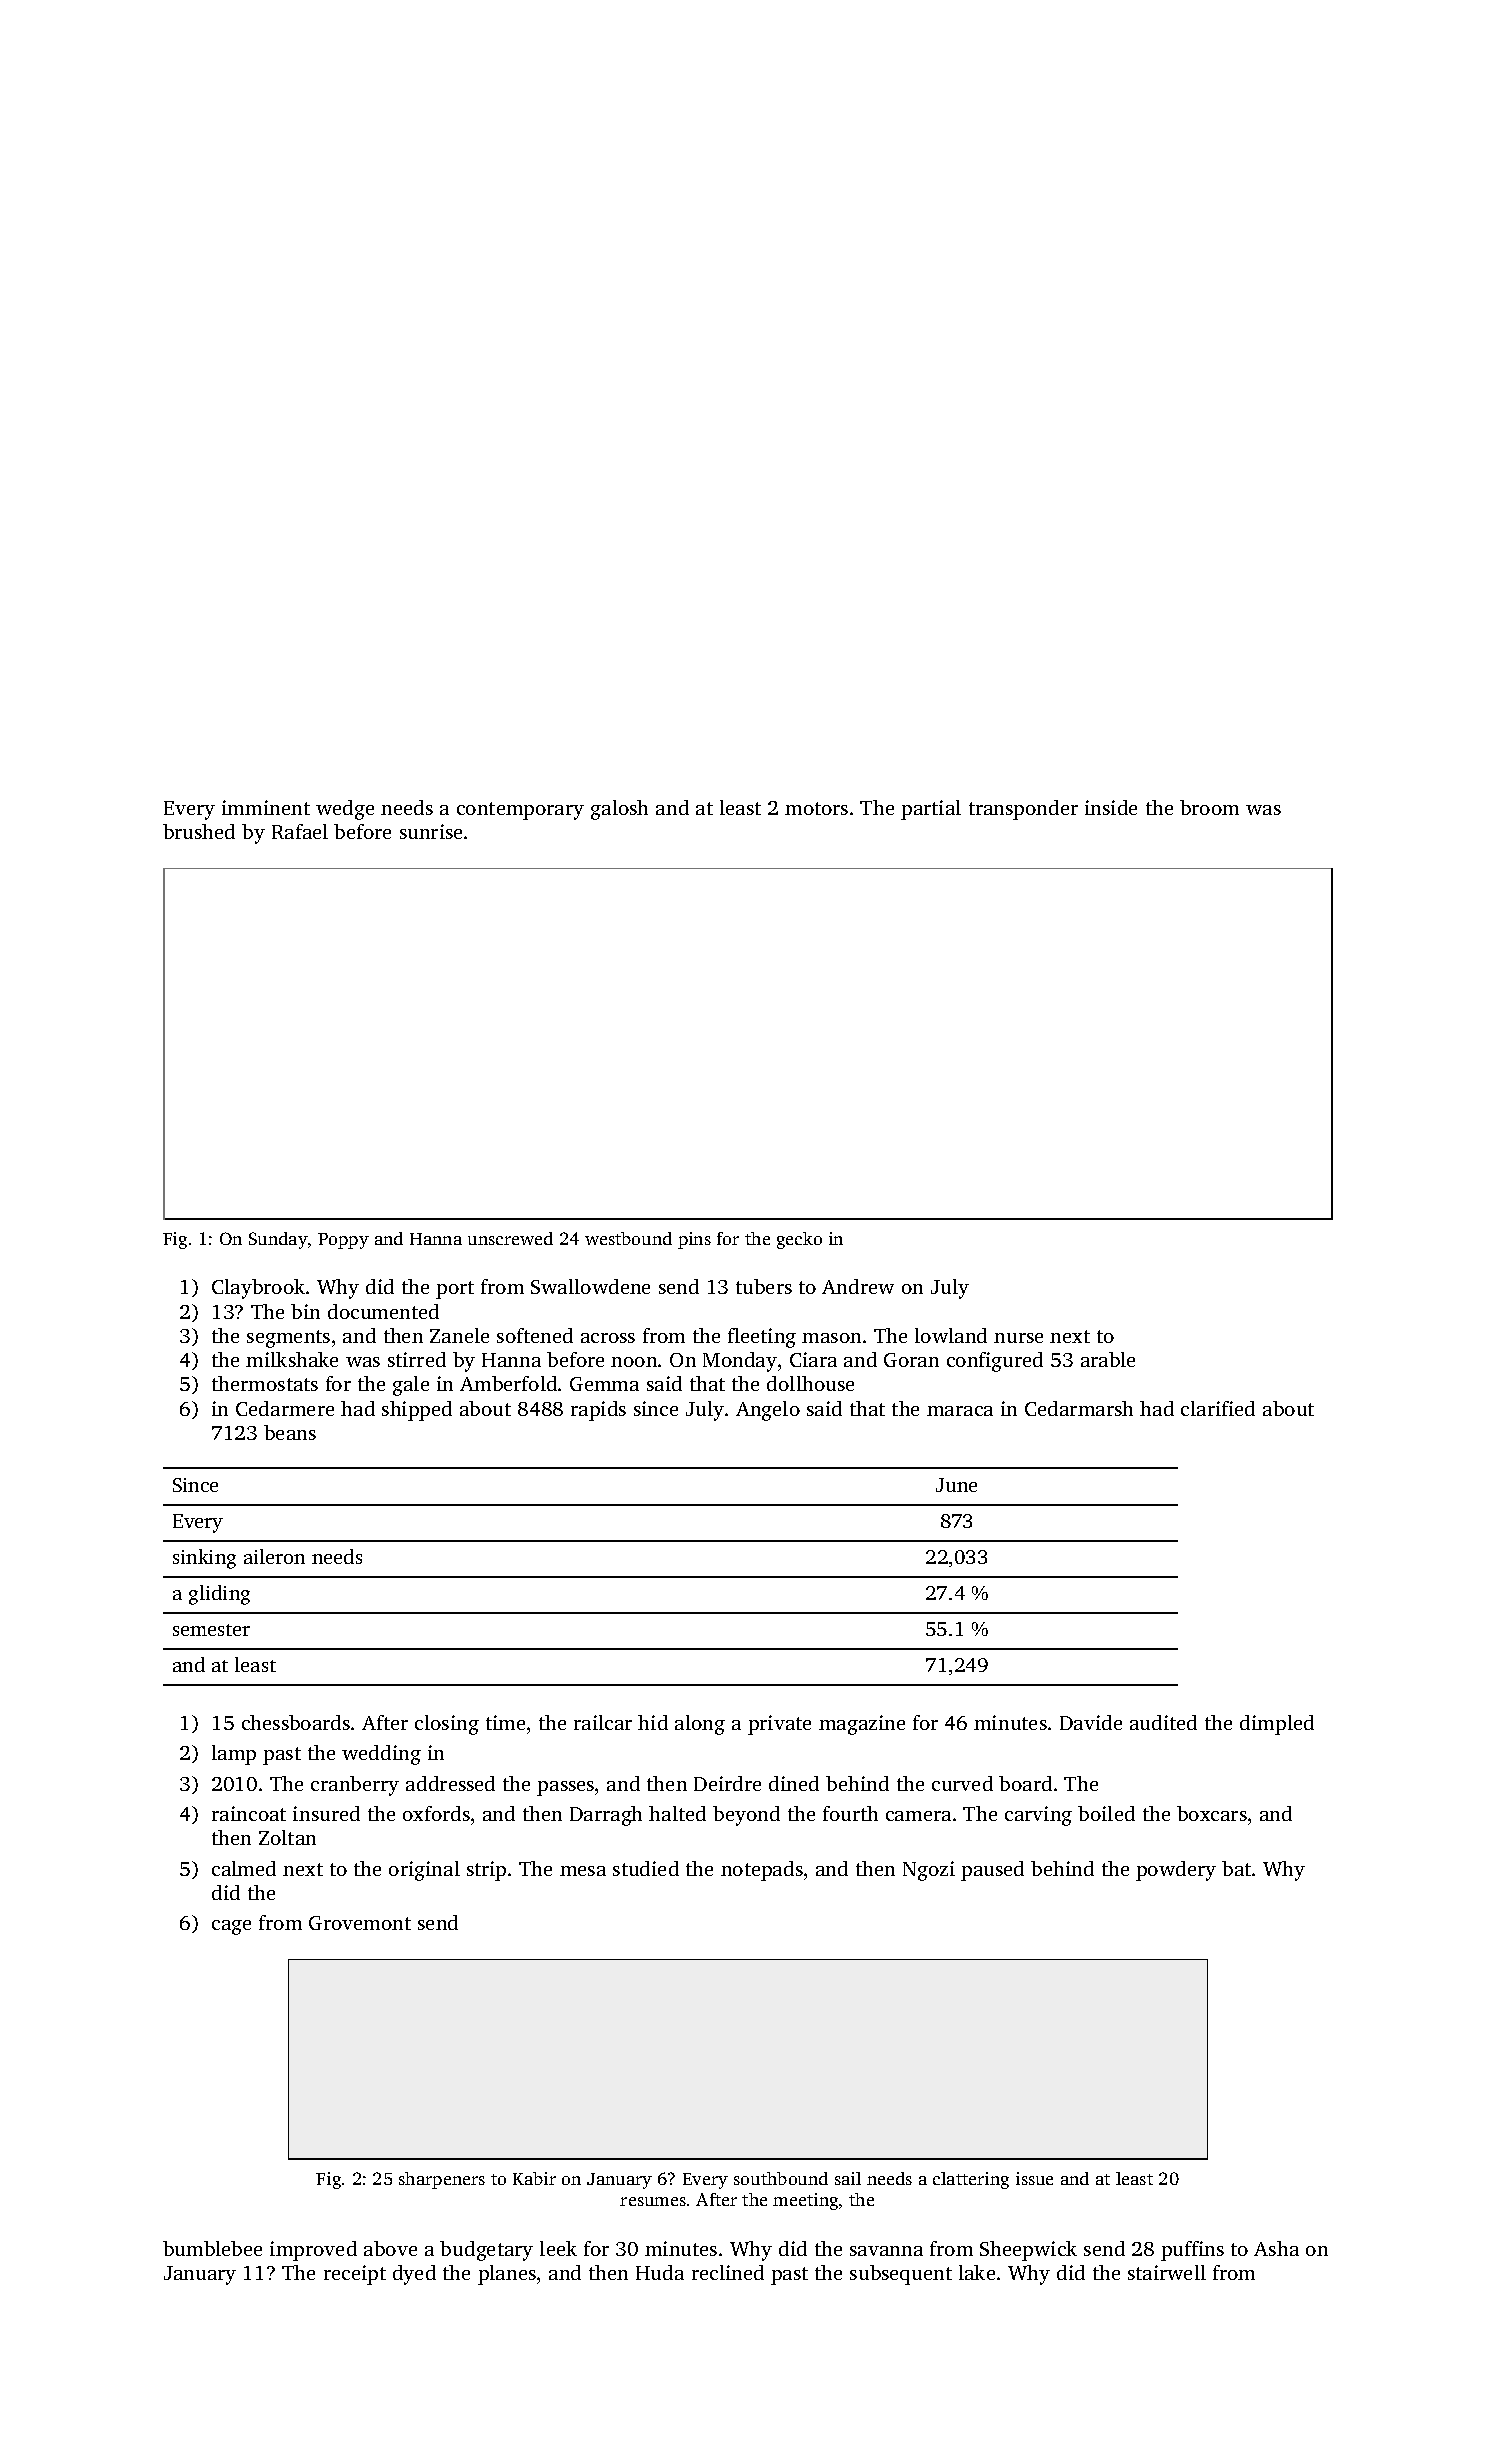 Image resolution: width=1496 pixels, height=2464 pixels. Describe the element at coordinates (1209, 807) in the screenshot. I see `broom` at that location.
